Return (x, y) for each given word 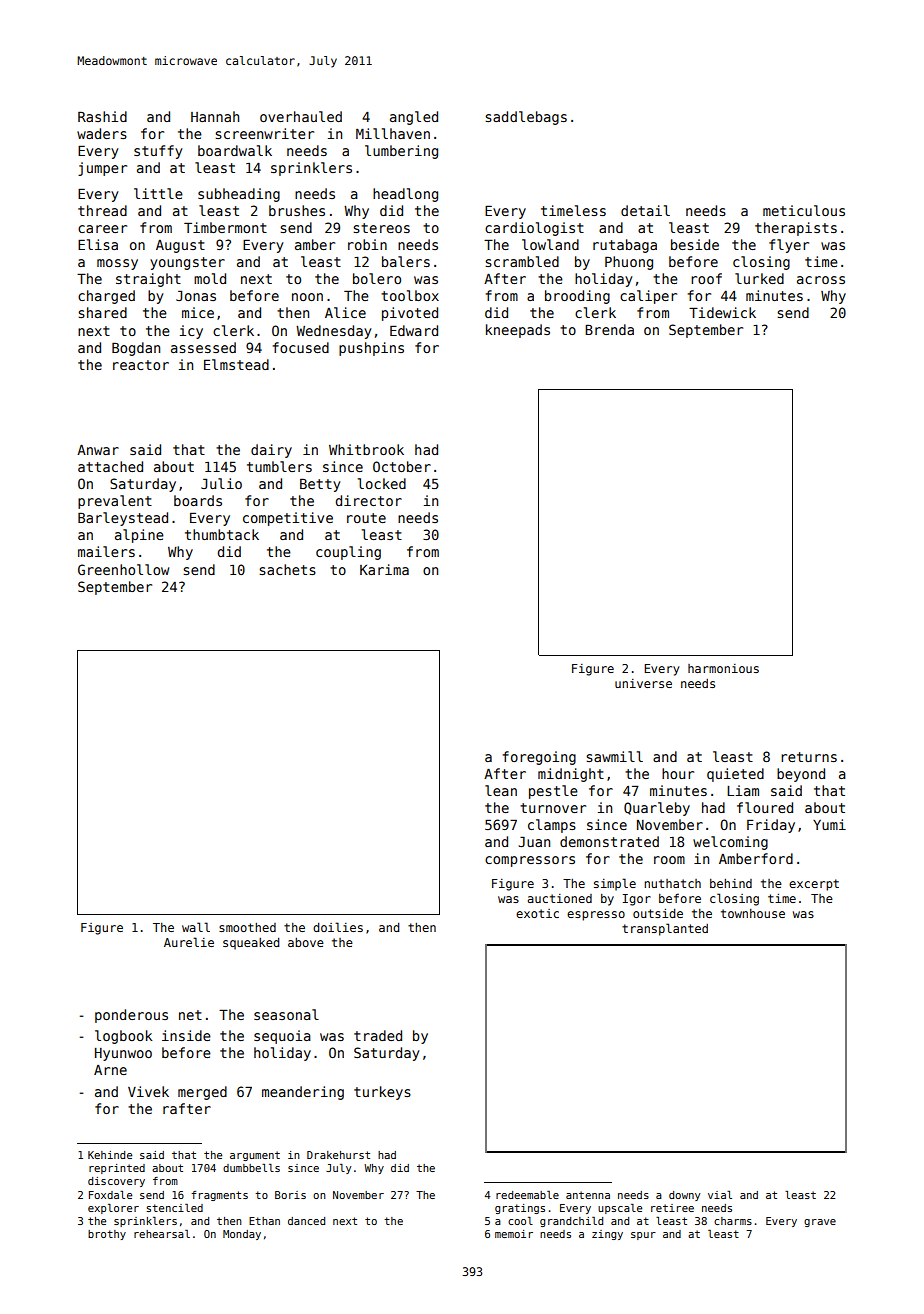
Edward (414, 330)
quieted (735, 775)
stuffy (158, 152)
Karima (384, 569)
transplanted (665, 929)
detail (645, 210)
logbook (123, 1037)
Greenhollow (123, 569)
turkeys (382, 1093)
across (821, 280)
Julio (221, 483)
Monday (242, 1235)
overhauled (301, 116)
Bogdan (136, 349)
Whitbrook (366, 449)
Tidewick (722, 312)
